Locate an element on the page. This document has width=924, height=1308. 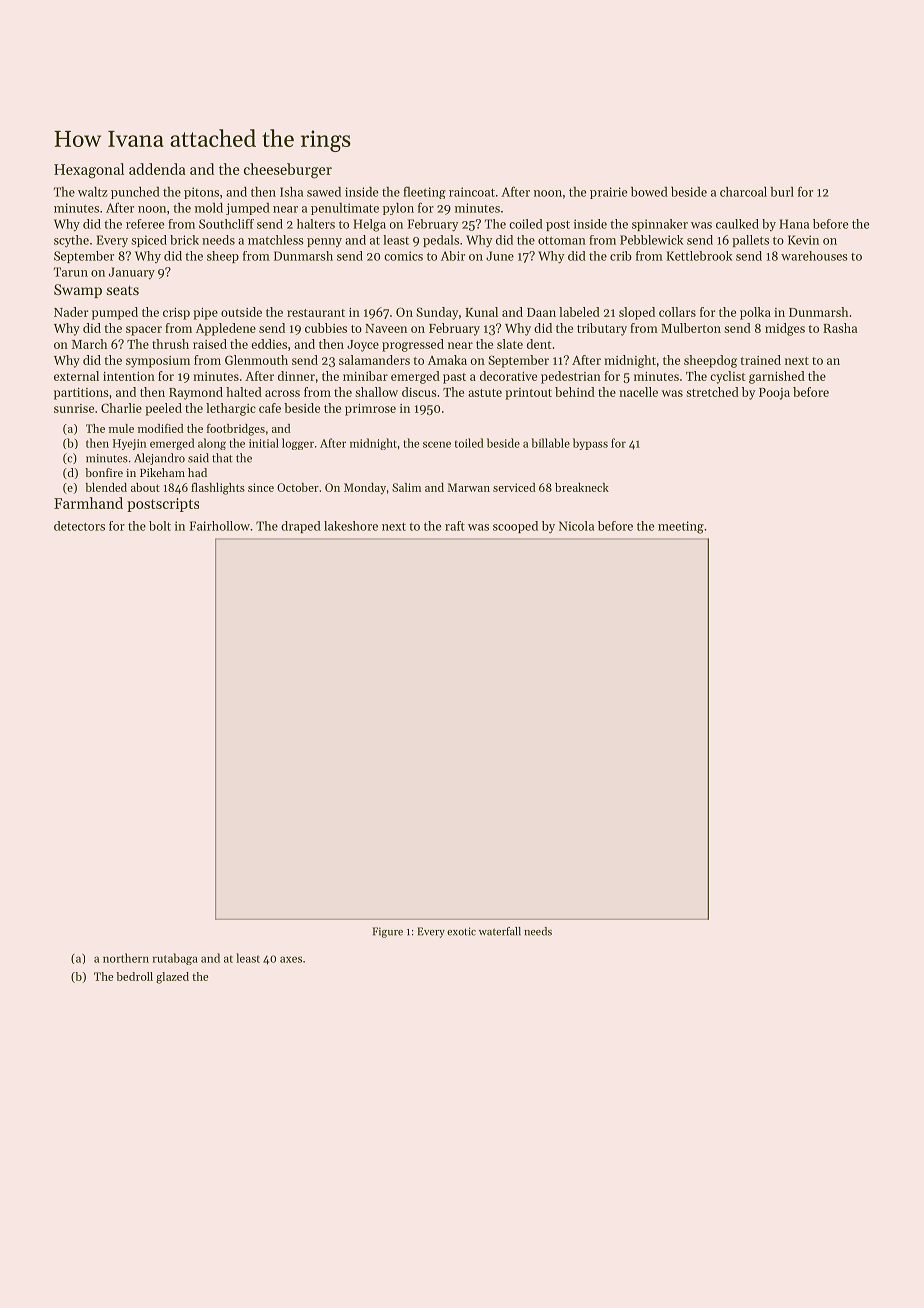
bolt is located at coordinates (160, 526).
